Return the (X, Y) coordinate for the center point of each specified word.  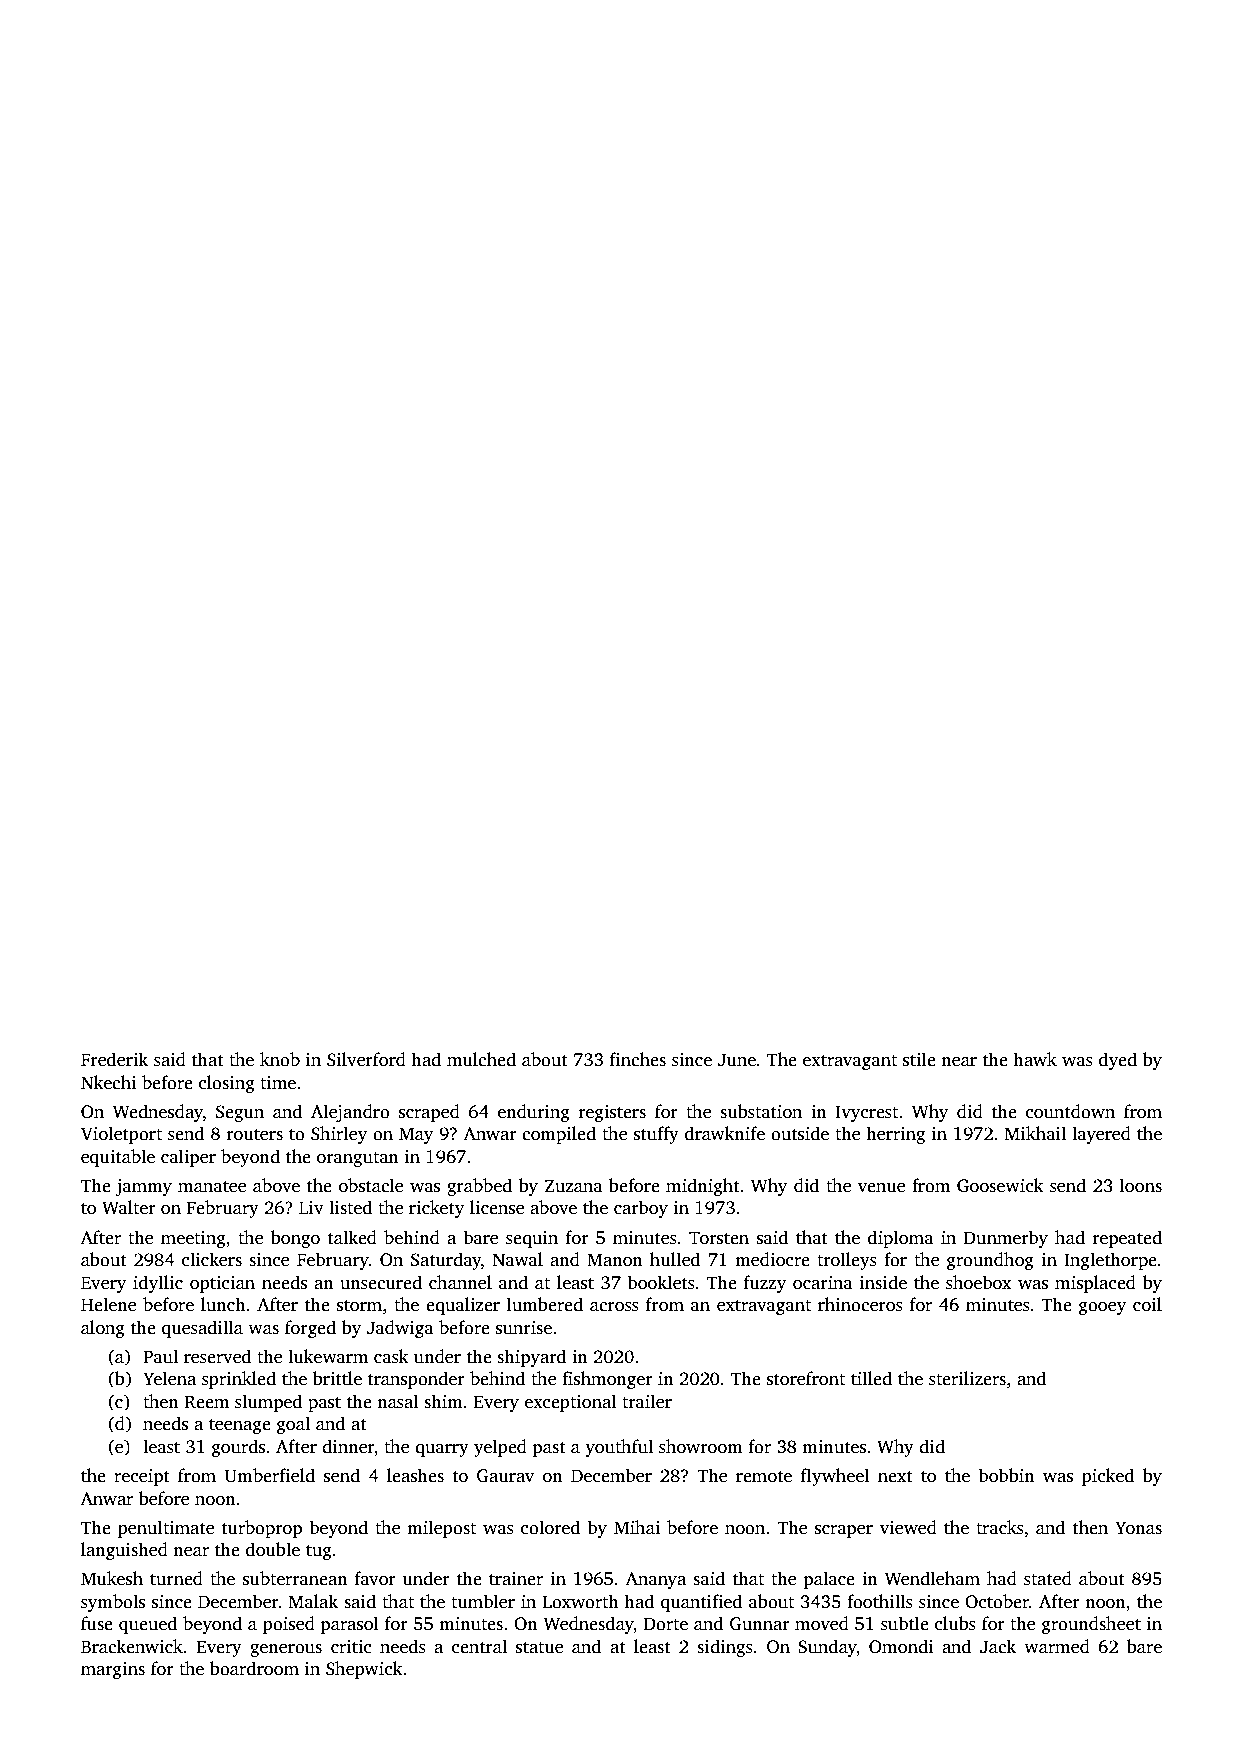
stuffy (656, 1135)
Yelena (169, 1378)
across (614, 1307)
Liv (311, 1207)
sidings (725, 1648)
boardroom (254, 1668)
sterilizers (967, 1378)
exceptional (571, 1403)
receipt (142, 1477)
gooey (1102, 1308)
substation (761, 1111)
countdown (1070, 1111)
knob (280, 1059)
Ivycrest (866, 1113)
